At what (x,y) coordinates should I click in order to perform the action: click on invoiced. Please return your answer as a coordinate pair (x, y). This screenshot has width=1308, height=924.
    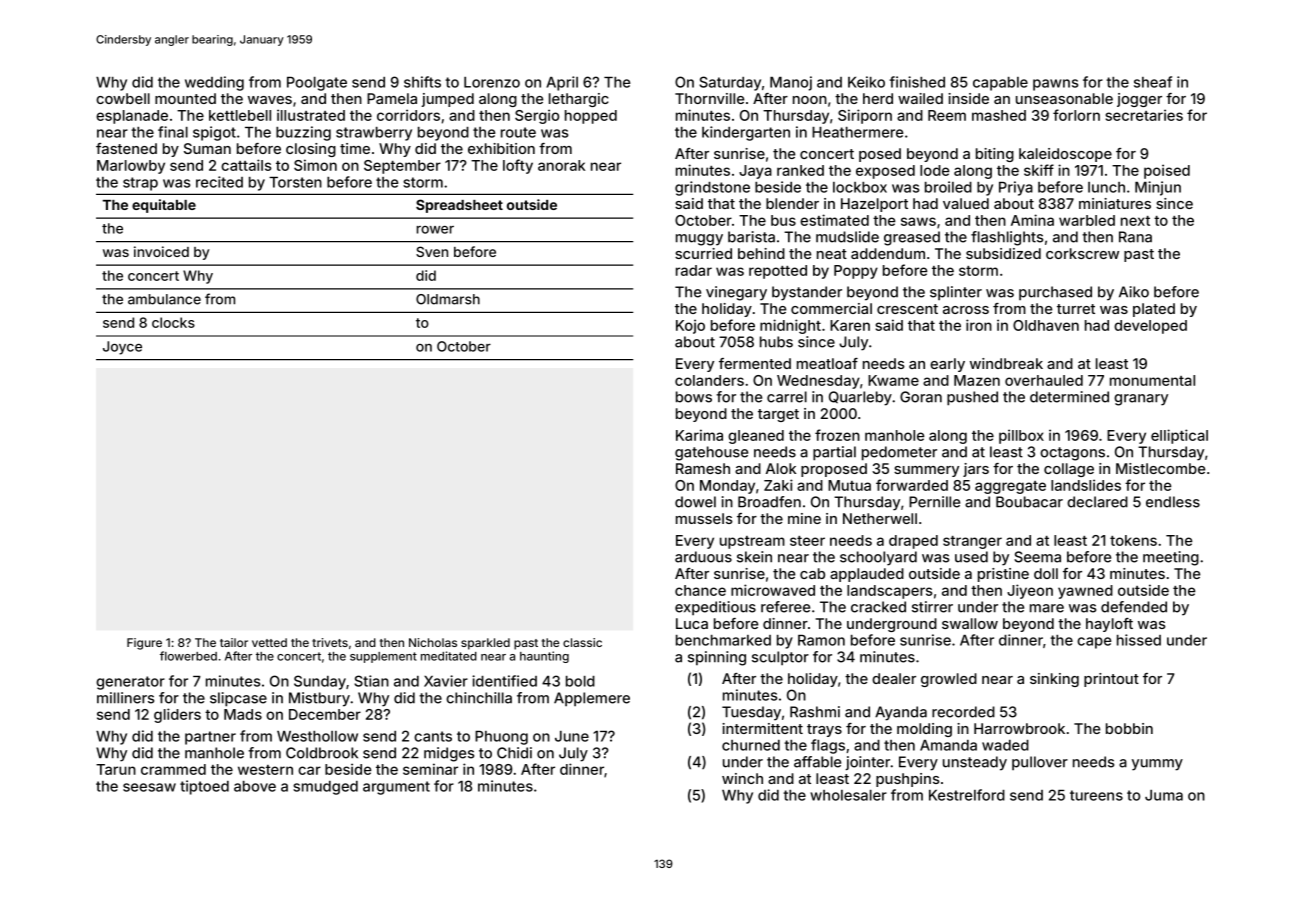
    Looking at the image, I should click on (161, 251).
